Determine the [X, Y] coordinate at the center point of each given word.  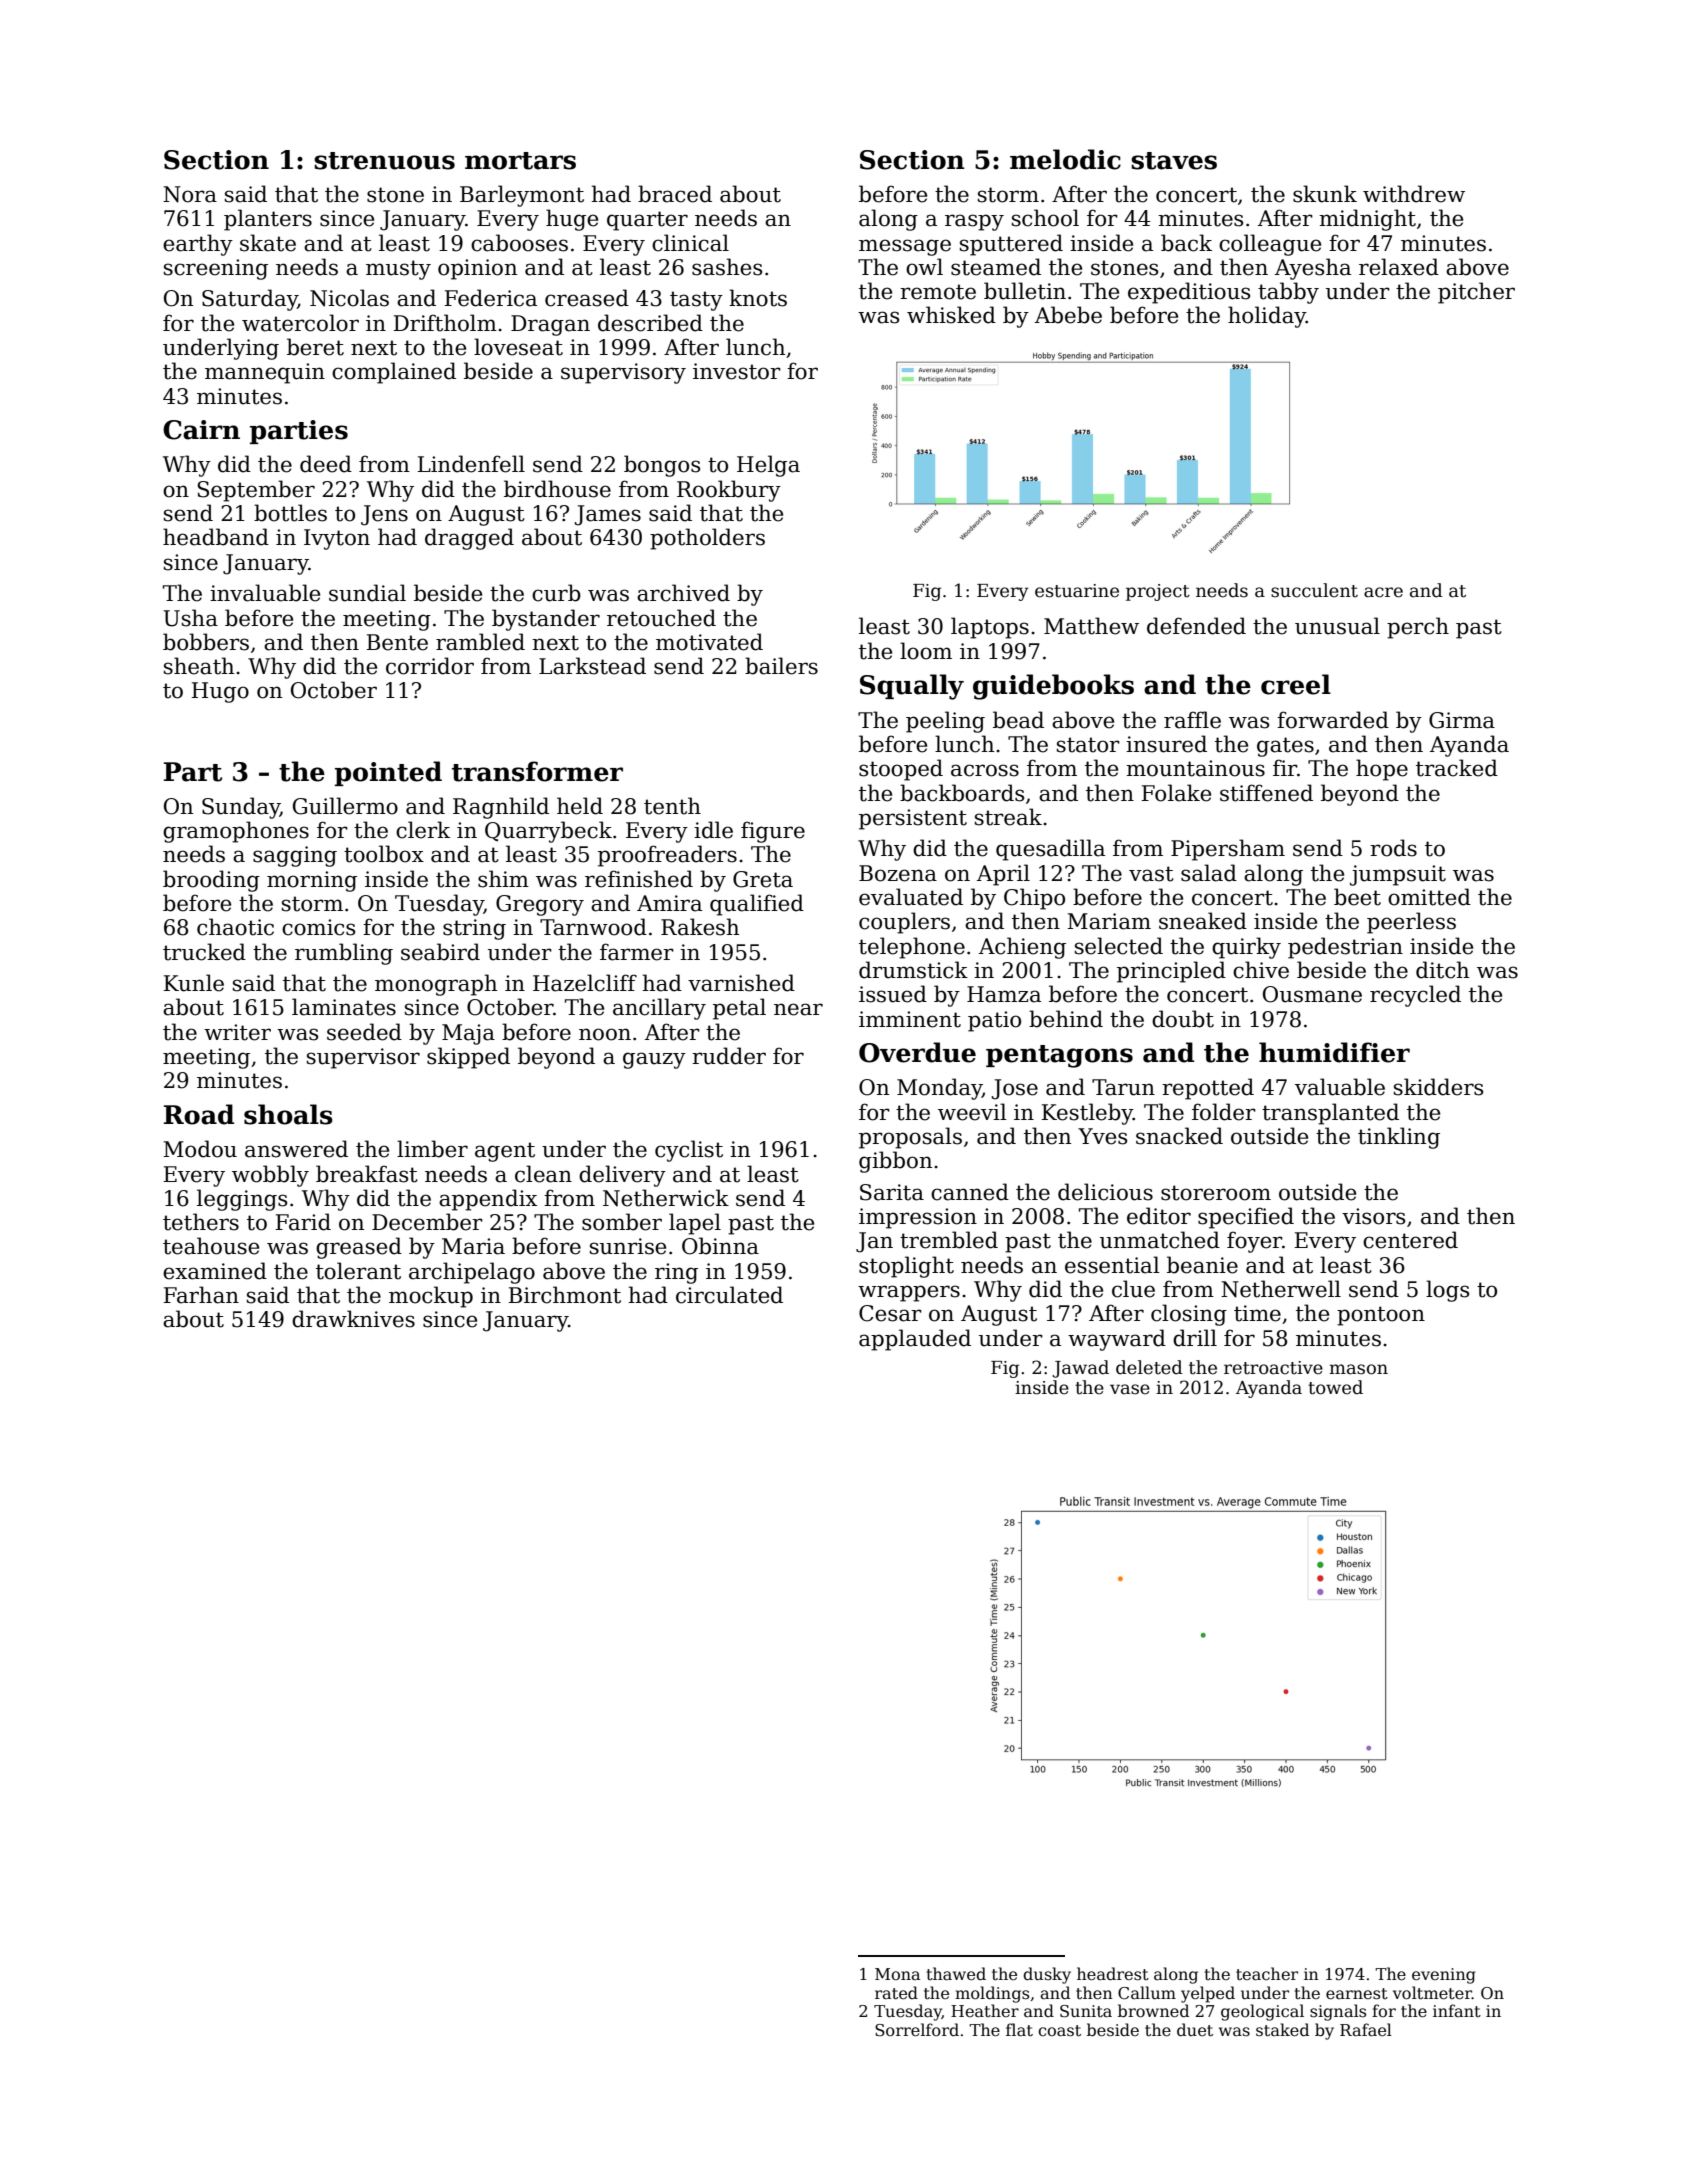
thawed [956, 1974]
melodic [1065, 159]
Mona [897, 1974]
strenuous [384, 161]
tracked [1457, 768]
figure [773, 832]
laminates [344, 1007]
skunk [1325, 194]
